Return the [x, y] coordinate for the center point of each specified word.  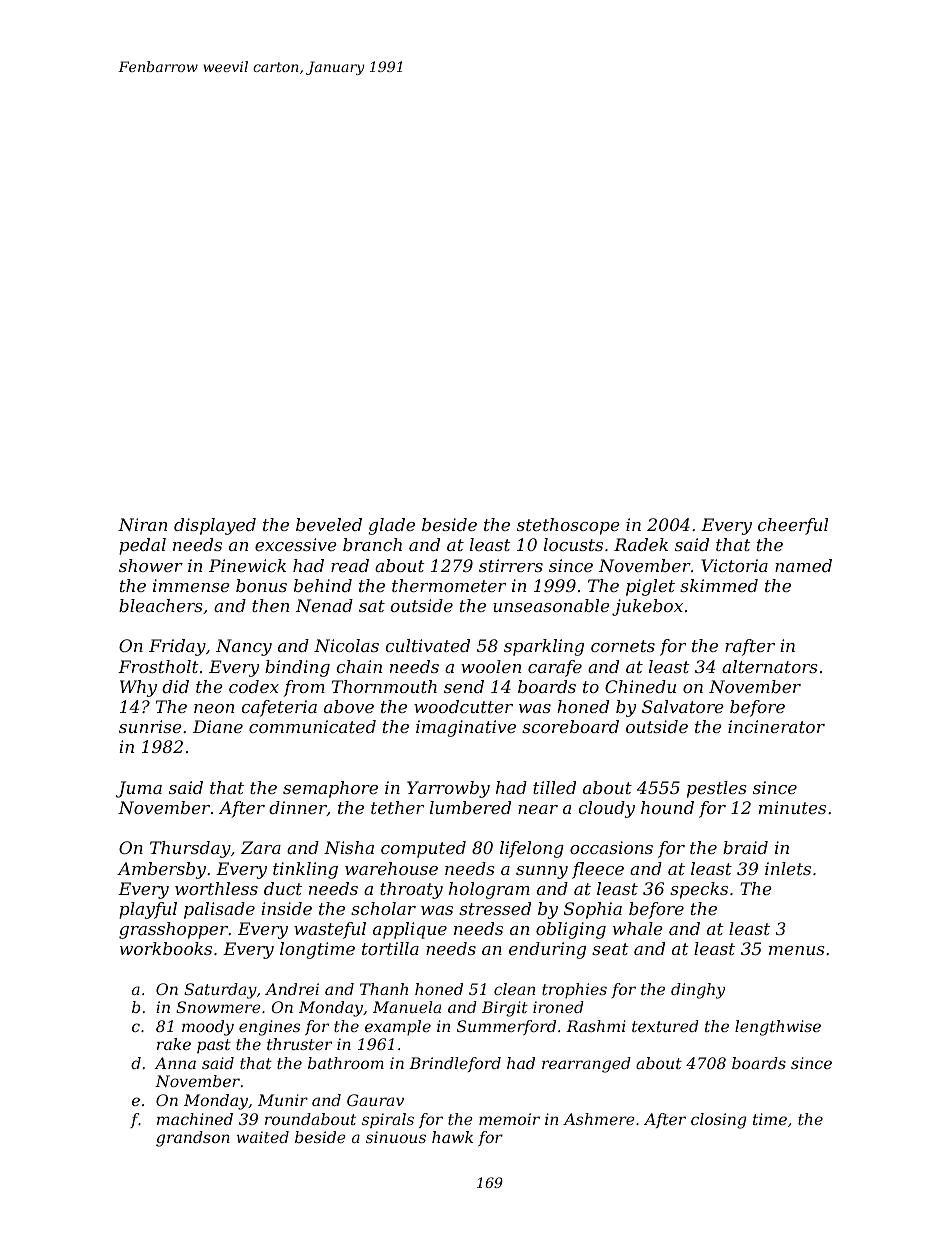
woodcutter [463, 706]
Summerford [506, 1027]
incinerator [776, 726]
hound [667, 807]
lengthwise [778, 1028]
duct [283, 888]
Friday [177, 647]
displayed [215, 526]
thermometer [449, 585]
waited [263, 1137]
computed [423, 849]
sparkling [544, 647]
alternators [770, 666]
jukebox [647, 607]
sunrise [150, 726]
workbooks [166, 948]
